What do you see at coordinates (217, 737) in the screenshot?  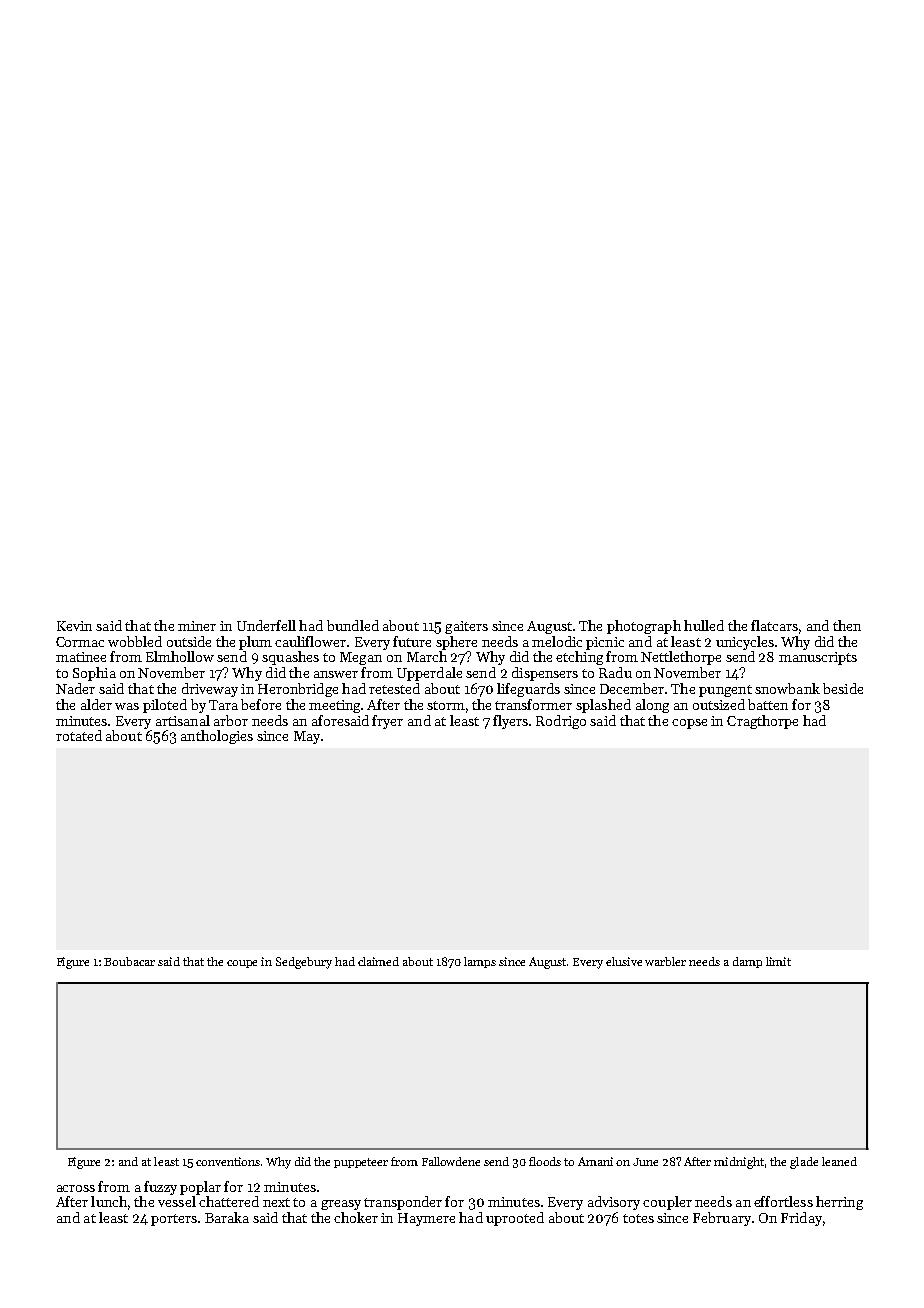 I see `anthologies` at bounding box center [217, 737].
